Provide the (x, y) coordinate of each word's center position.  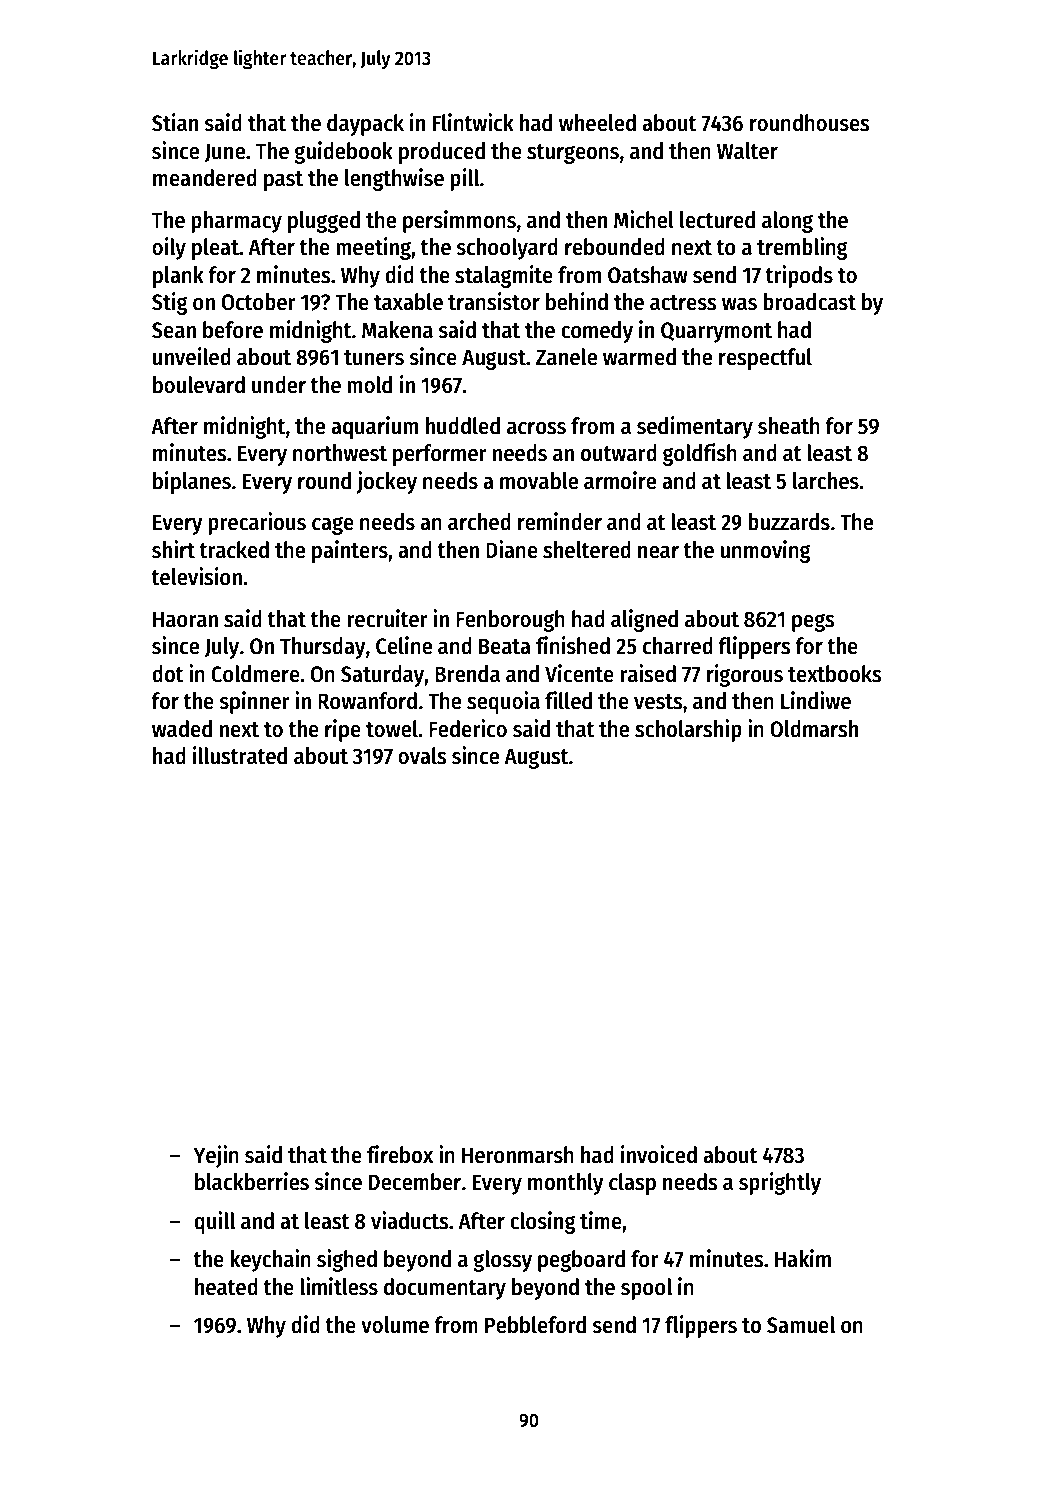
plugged (324, 222)
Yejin (216, 1156)
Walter (747, 151)
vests (658, 702)
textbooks (834, 674)
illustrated (240, 755)
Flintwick (473, 122)
